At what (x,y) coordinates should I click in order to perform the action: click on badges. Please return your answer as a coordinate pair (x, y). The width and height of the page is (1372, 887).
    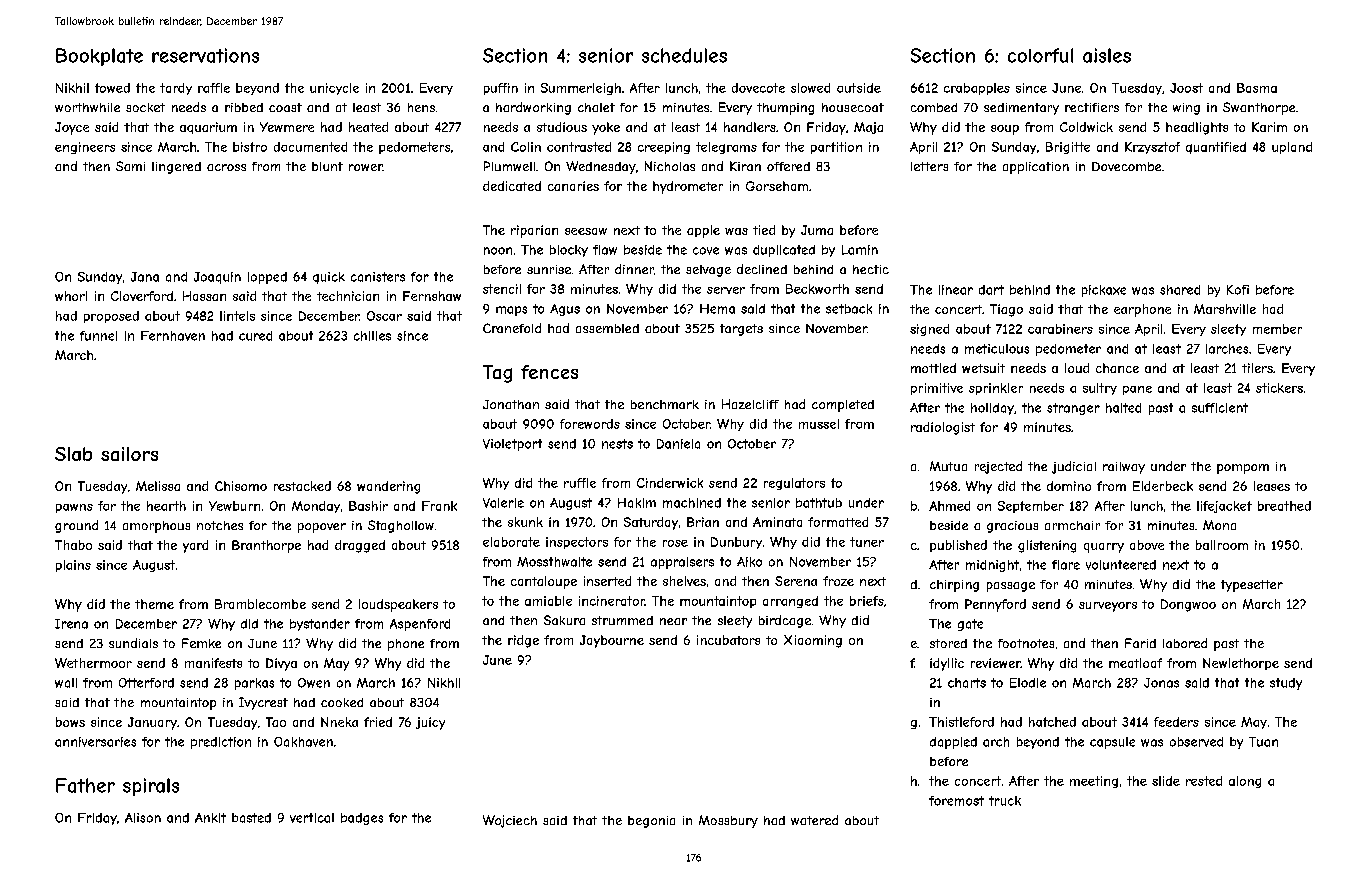
    Looking at the image, I should click on (362, 819).
